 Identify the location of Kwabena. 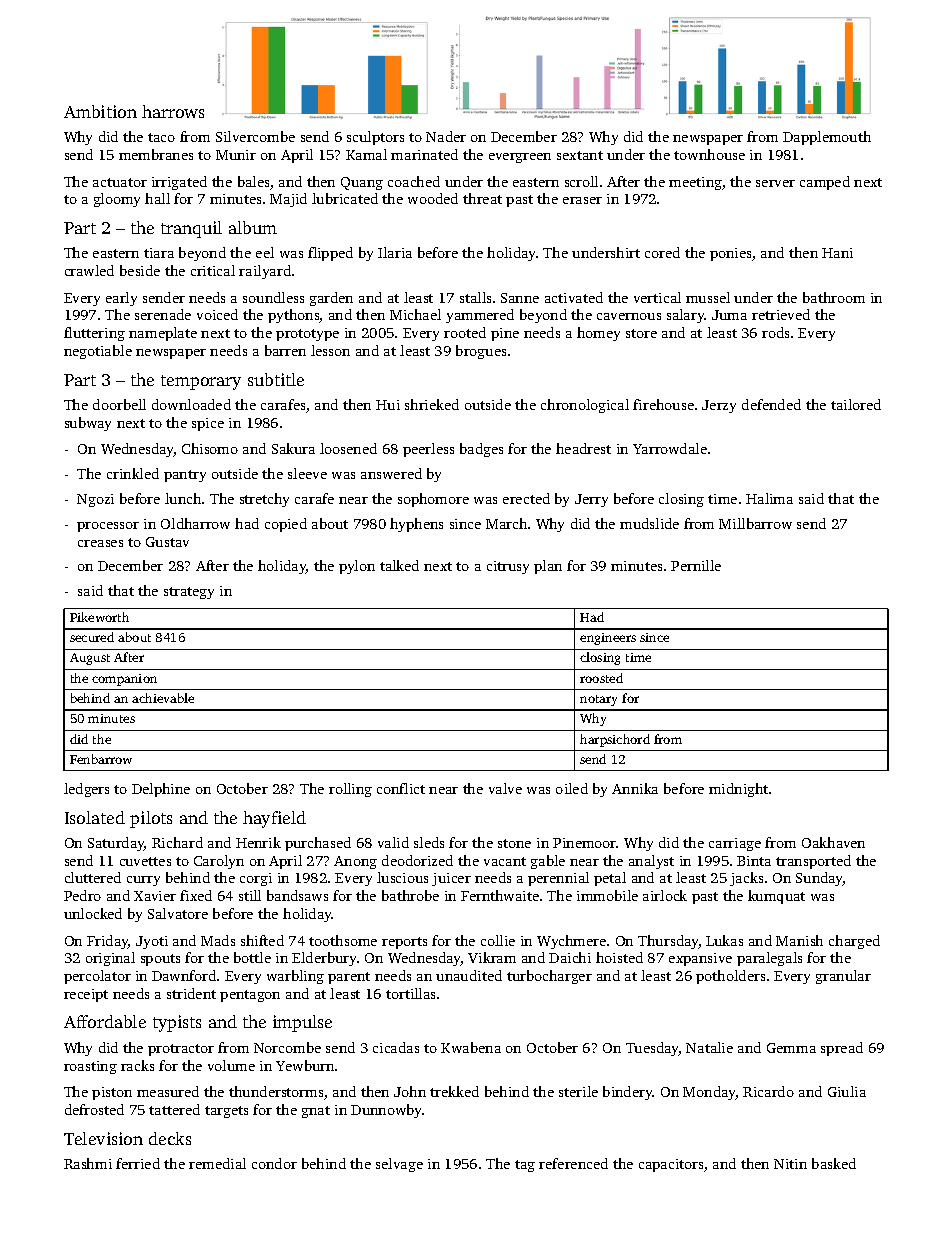
(471, 1047).
